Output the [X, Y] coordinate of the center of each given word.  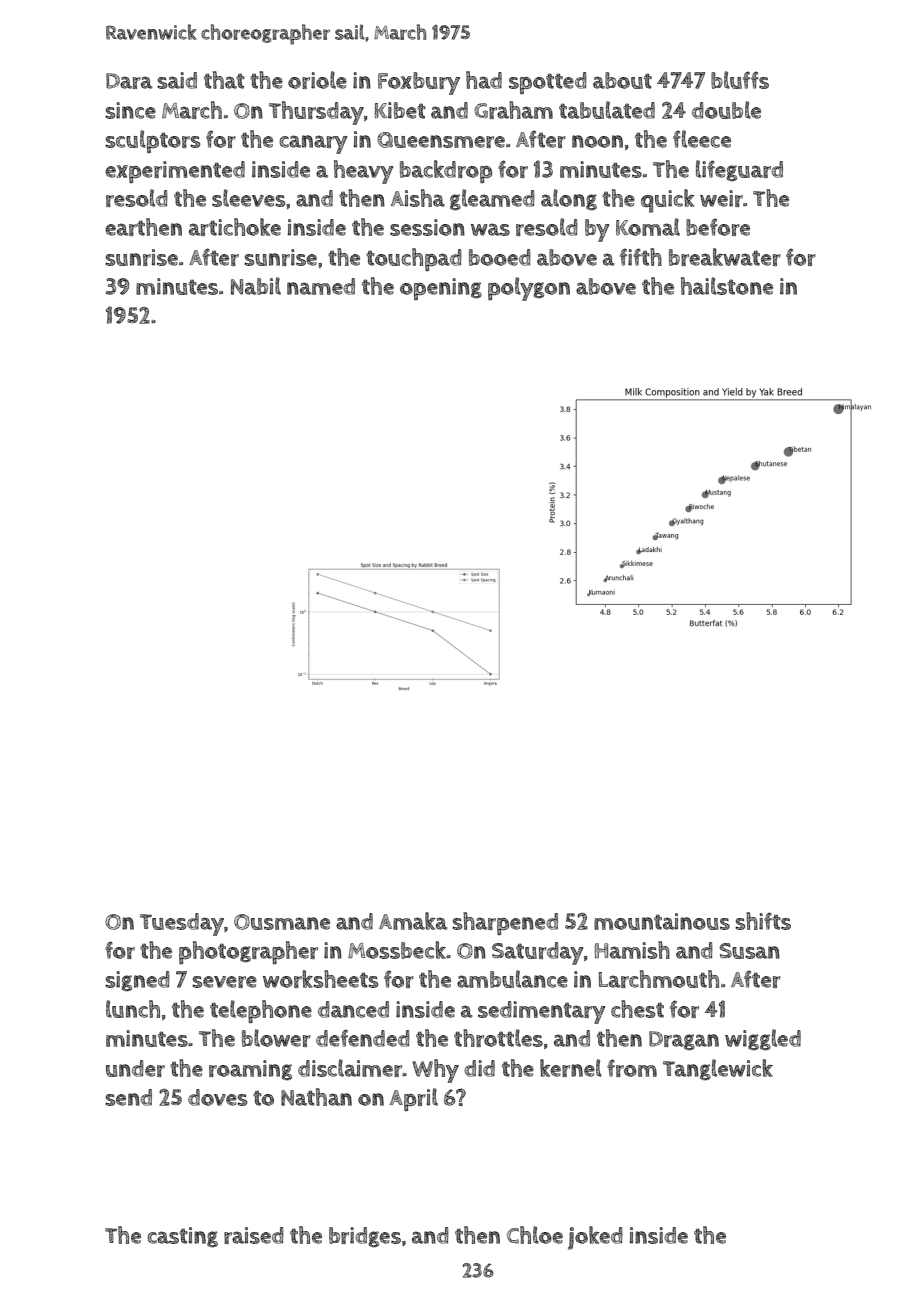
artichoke [235, 227]
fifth [641, 257]
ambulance [512, 979]
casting [182, 1237]
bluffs [740, 80]
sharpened [505, 924]
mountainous [662, 921]
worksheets [321, 979]
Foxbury [419, 83]
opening [441, 289]
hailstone [727, 286]
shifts [763, 921]
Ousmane [282, 922]
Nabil [256, 286]
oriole [317, 80]
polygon [529, 289]
